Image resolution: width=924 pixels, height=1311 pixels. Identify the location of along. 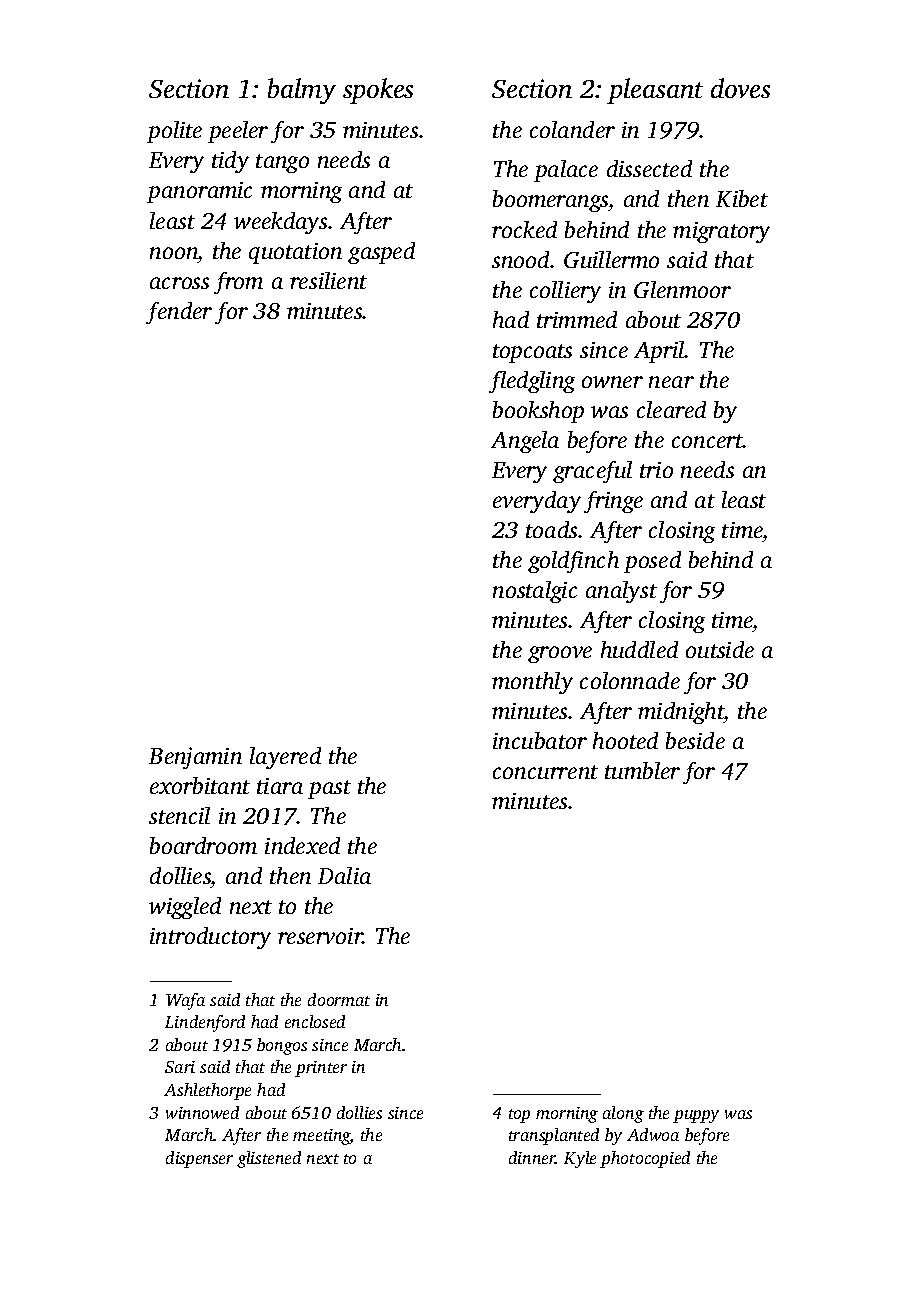
(623, 1114).
